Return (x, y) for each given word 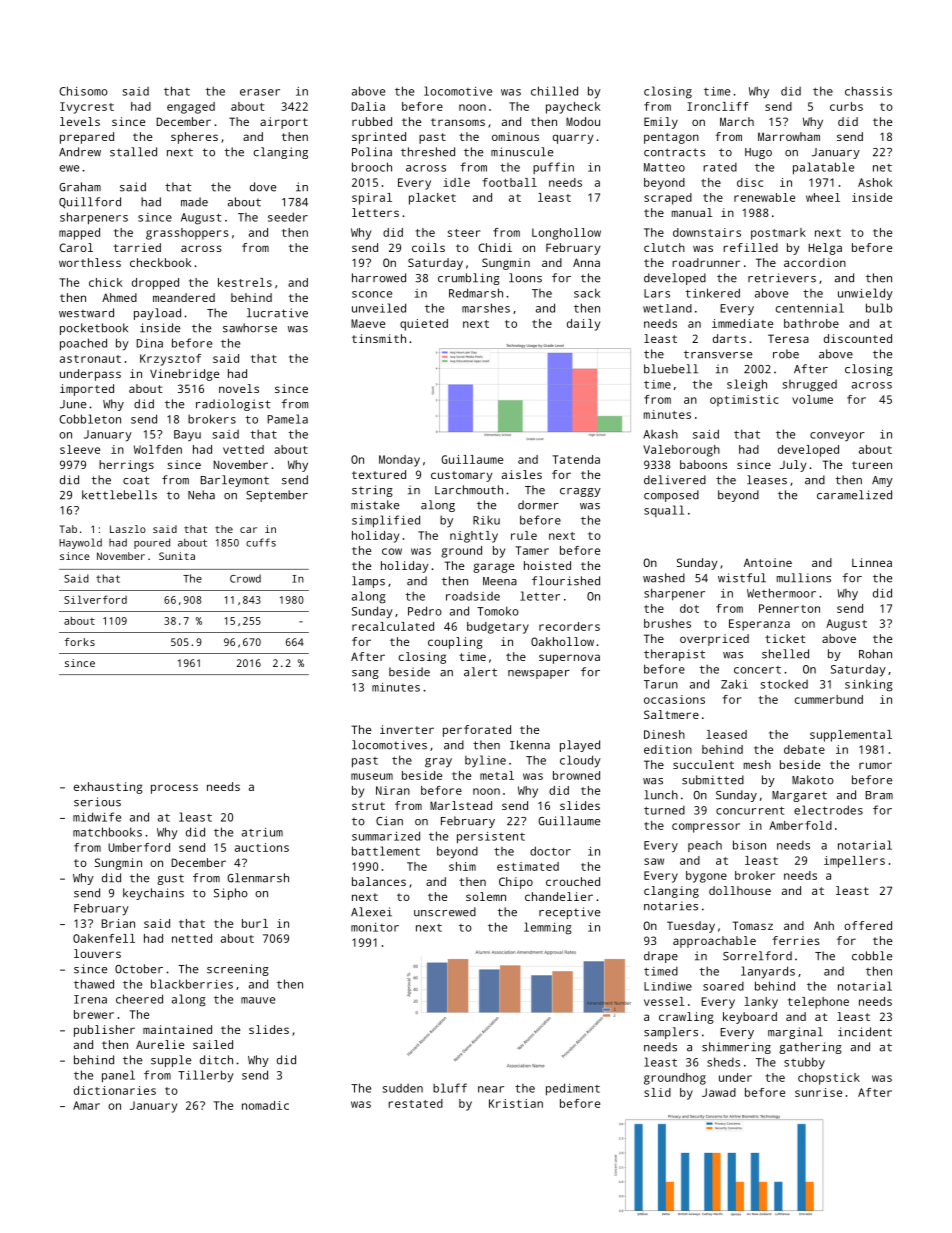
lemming (548, 928)
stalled (133, 152)
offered (868, 925)
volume (812, 399)
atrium (262, 832)
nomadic (265, 1105)
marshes (486, 308)
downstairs (707, 232)
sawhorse (250, 328)
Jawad (719, 1092)
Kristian (516, 1103)
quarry (573, 139)
